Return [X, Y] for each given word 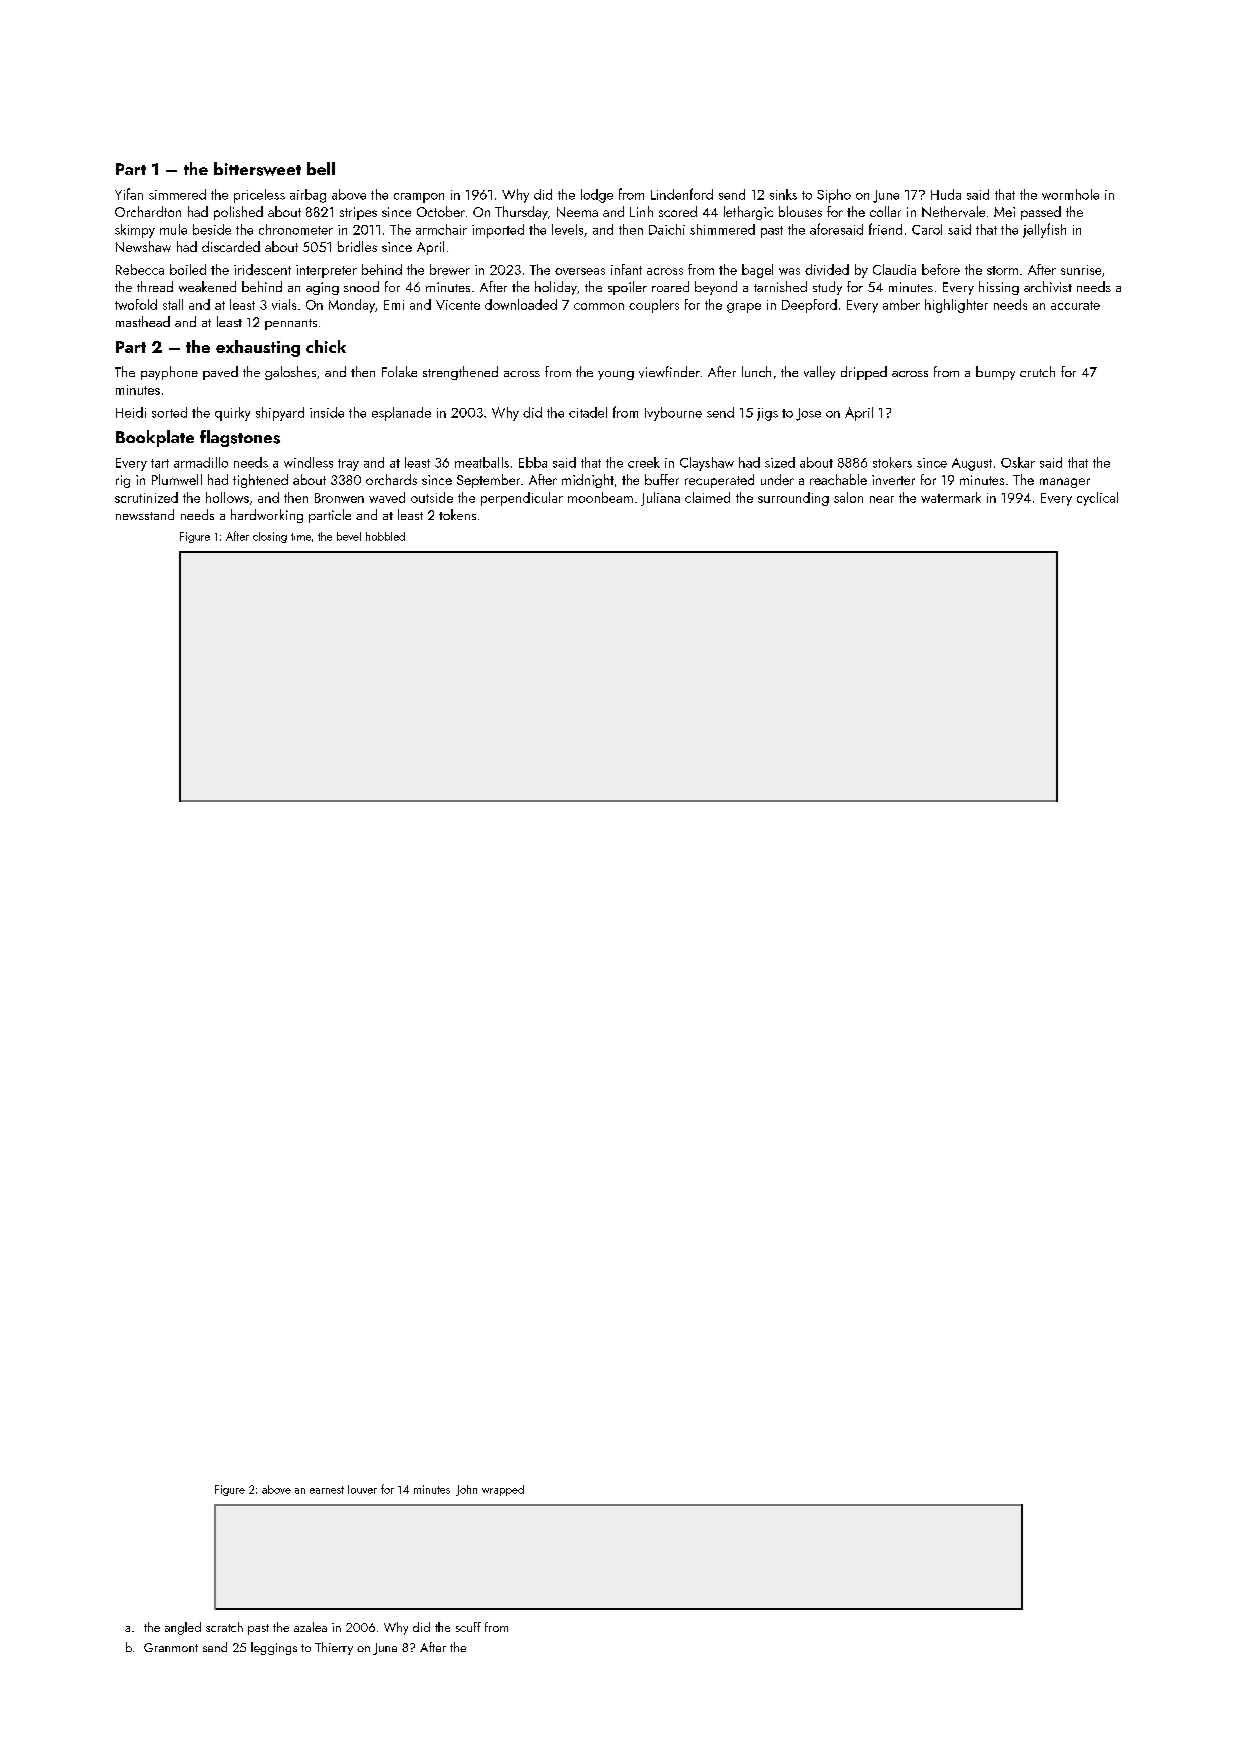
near [882, 499]
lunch [756, 371]
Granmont [171, 1647]
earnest [327, 1490]
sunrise [1081, 270]
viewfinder [669, 372]
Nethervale [953, 211]
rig [123, 481]
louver [362, 1489]
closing [270, 537]
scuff [468, 1627]
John [466, 1490]
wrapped [503, 1490]
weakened [207, 286]
